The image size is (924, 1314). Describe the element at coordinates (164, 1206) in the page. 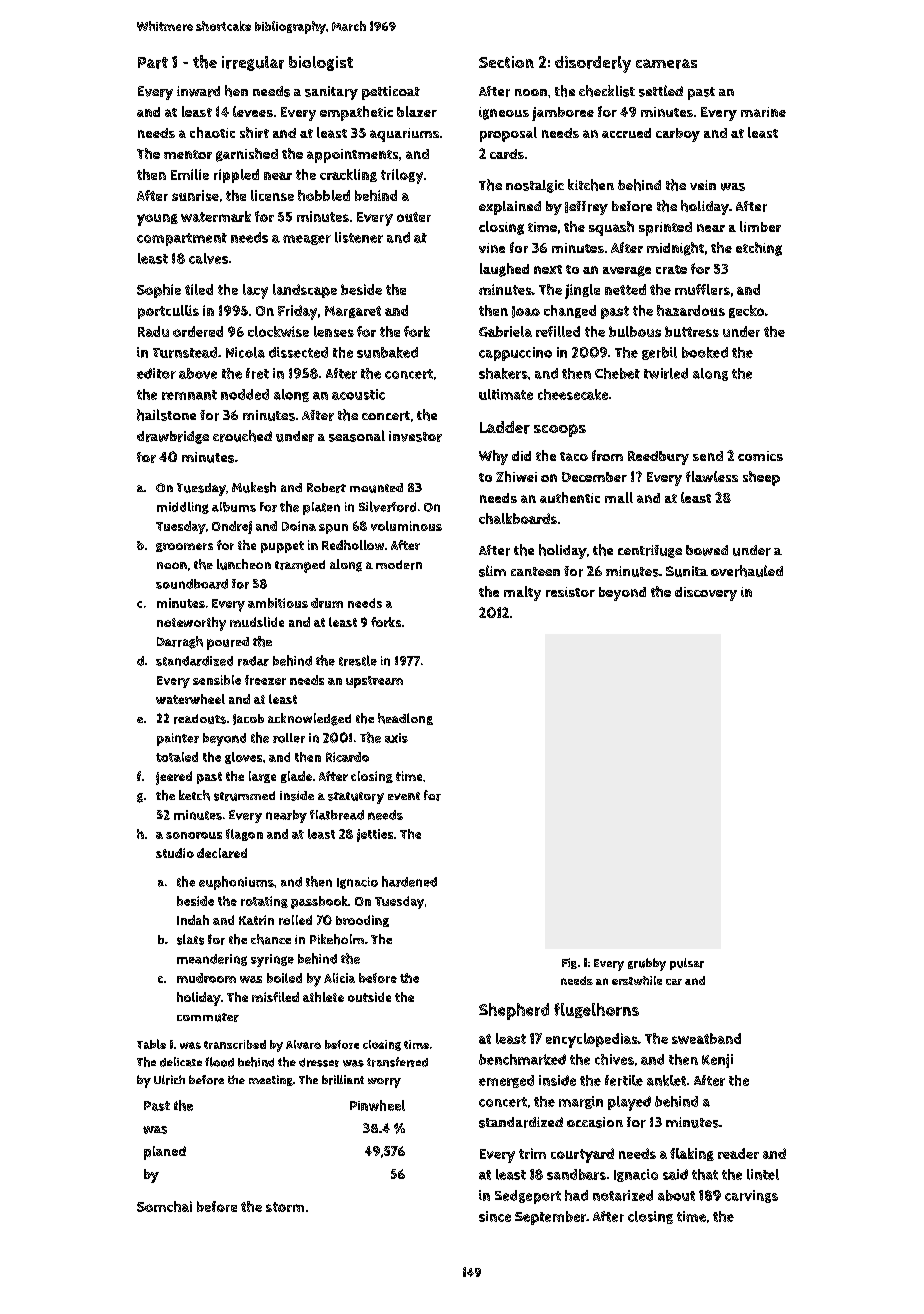

I see `Somchai` at that location.
